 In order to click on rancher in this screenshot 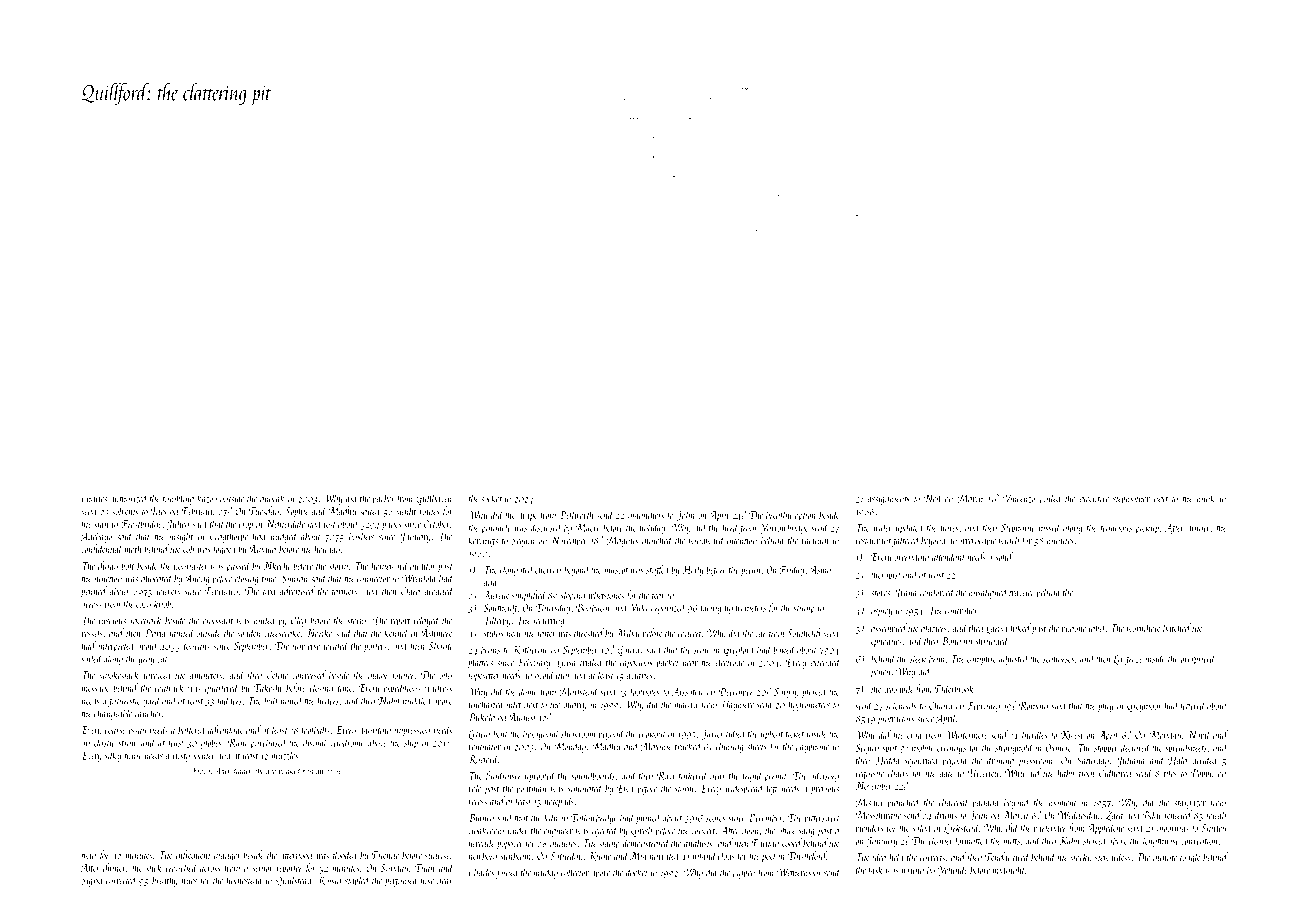, I will do `click(148, 713)`.
